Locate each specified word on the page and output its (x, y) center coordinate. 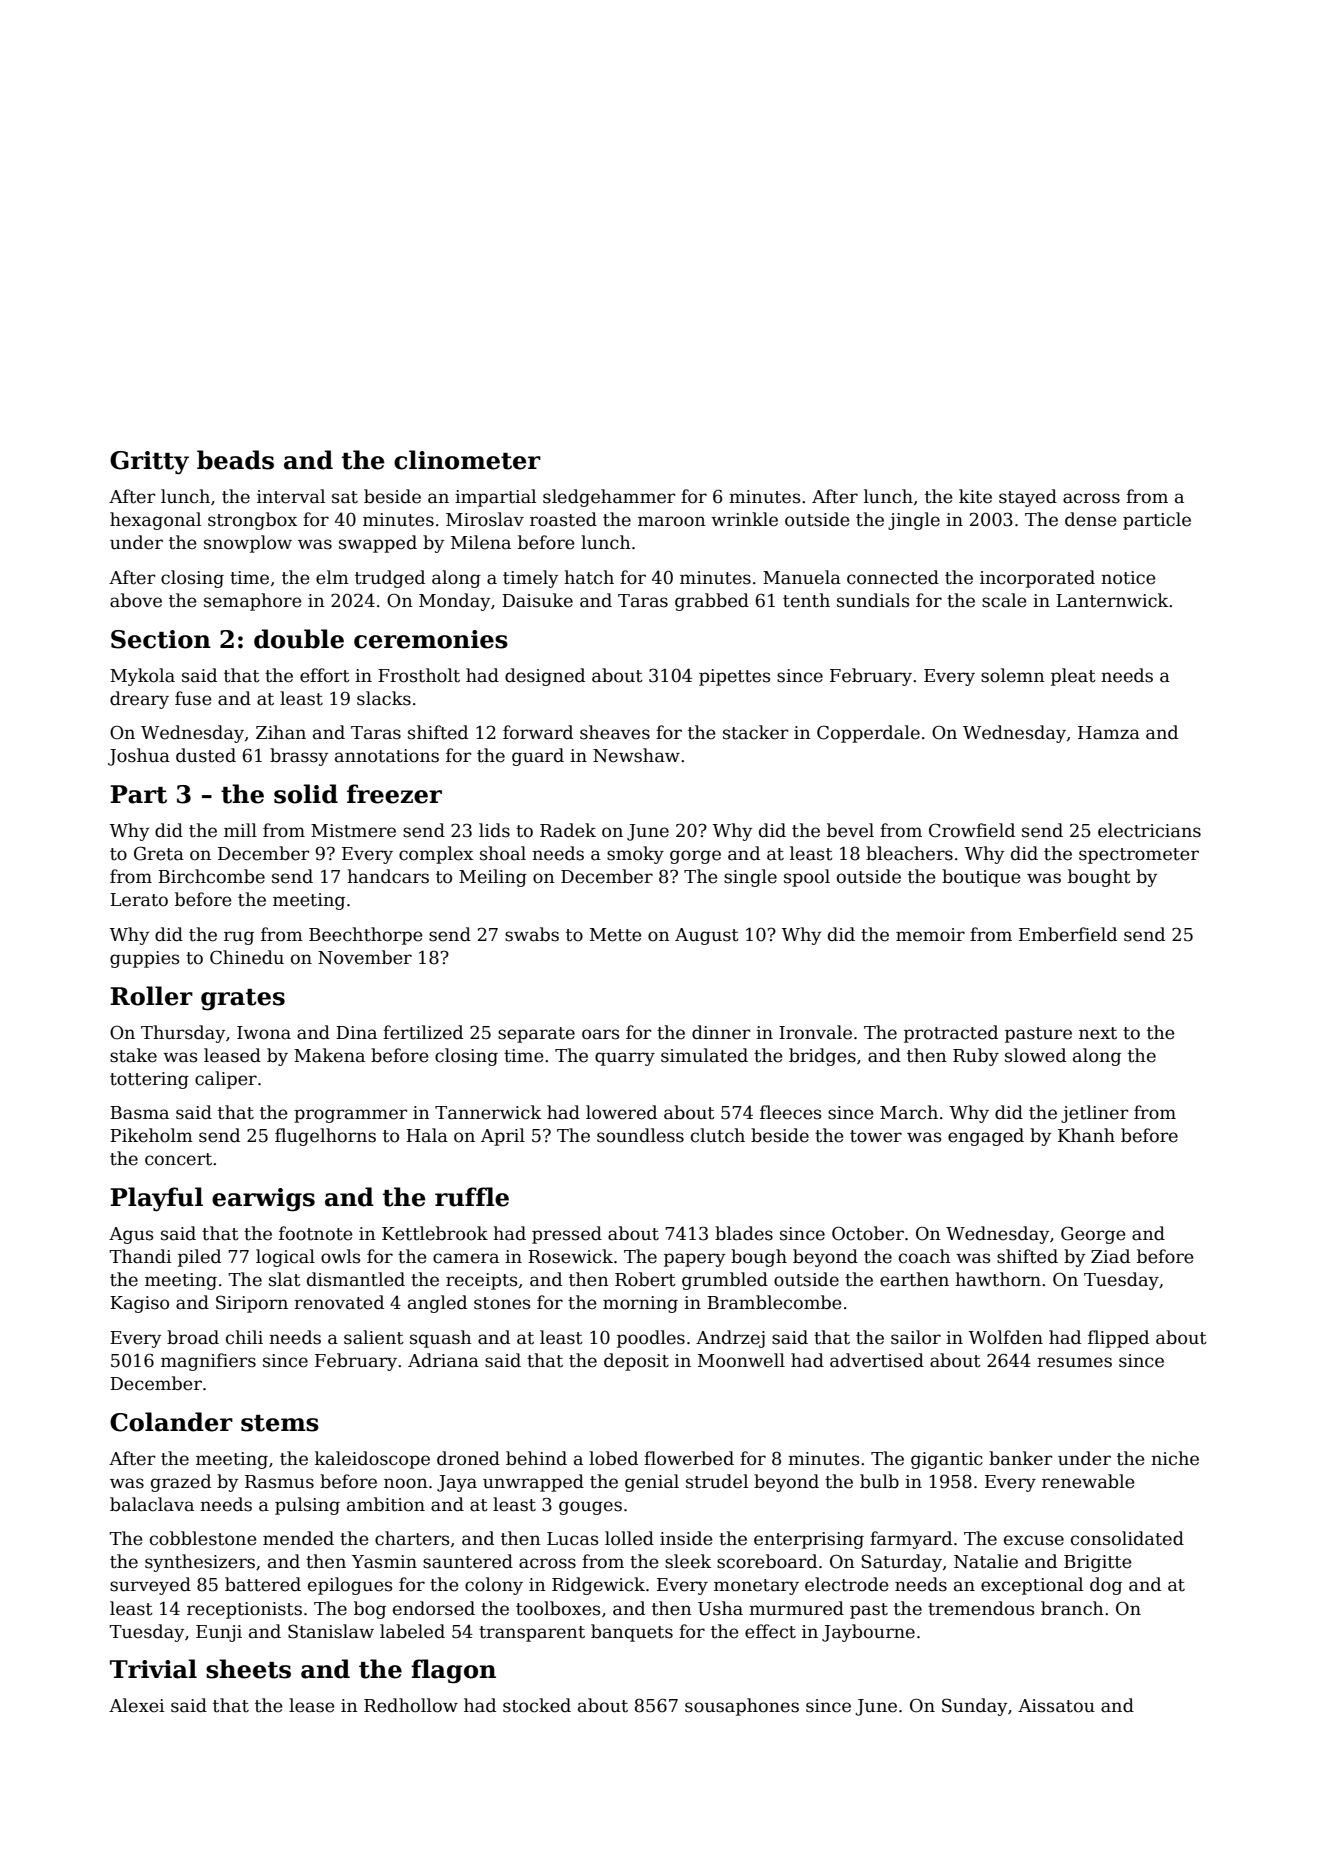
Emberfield (1068, 934)
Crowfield (972, 830)
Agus (131, 1235)
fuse (193, 698)
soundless (640, 1135)
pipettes (735, 677)
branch (1072, 1608)
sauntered (468, 1561)
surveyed (150, 1586)
